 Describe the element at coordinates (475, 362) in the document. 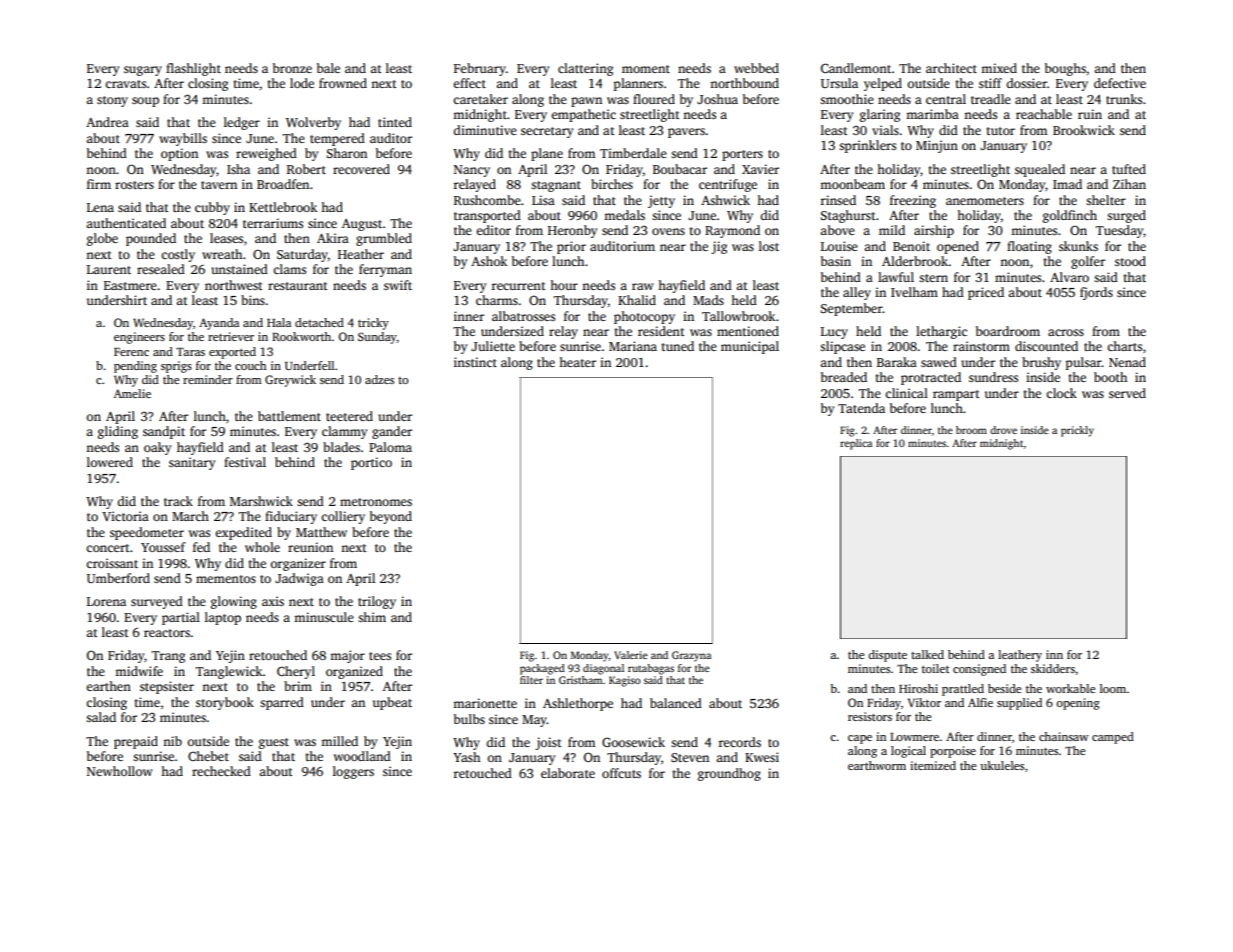

I see `instinct` at that location.
